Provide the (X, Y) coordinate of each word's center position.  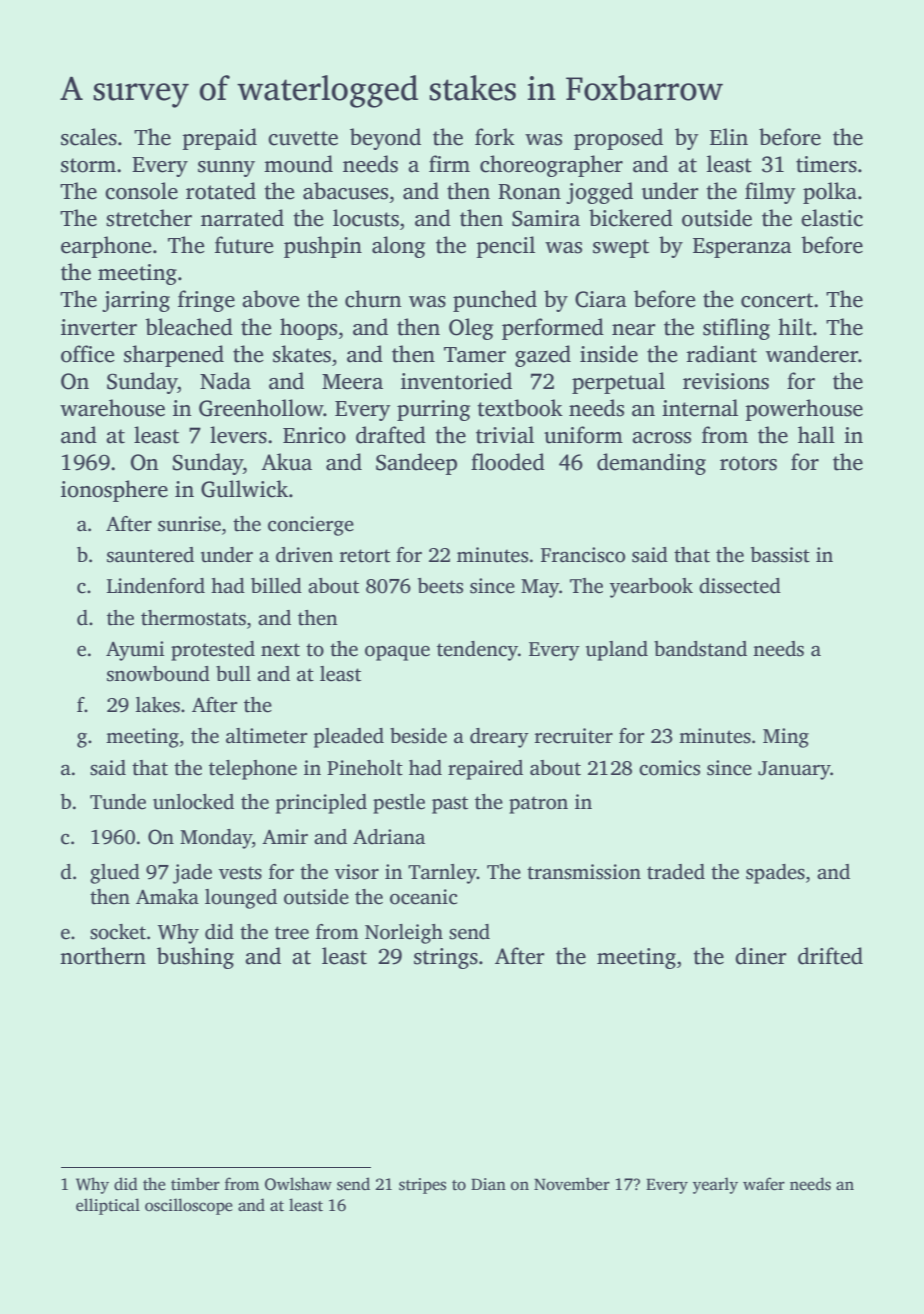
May (540, 588)
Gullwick (244, 489)
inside (609, 354)
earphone (106, 247)
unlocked (193, 802)
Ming (786, 738)
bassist (780, 555)
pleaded (349, 738)
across (661, 438)
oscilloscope (189, 1206)
